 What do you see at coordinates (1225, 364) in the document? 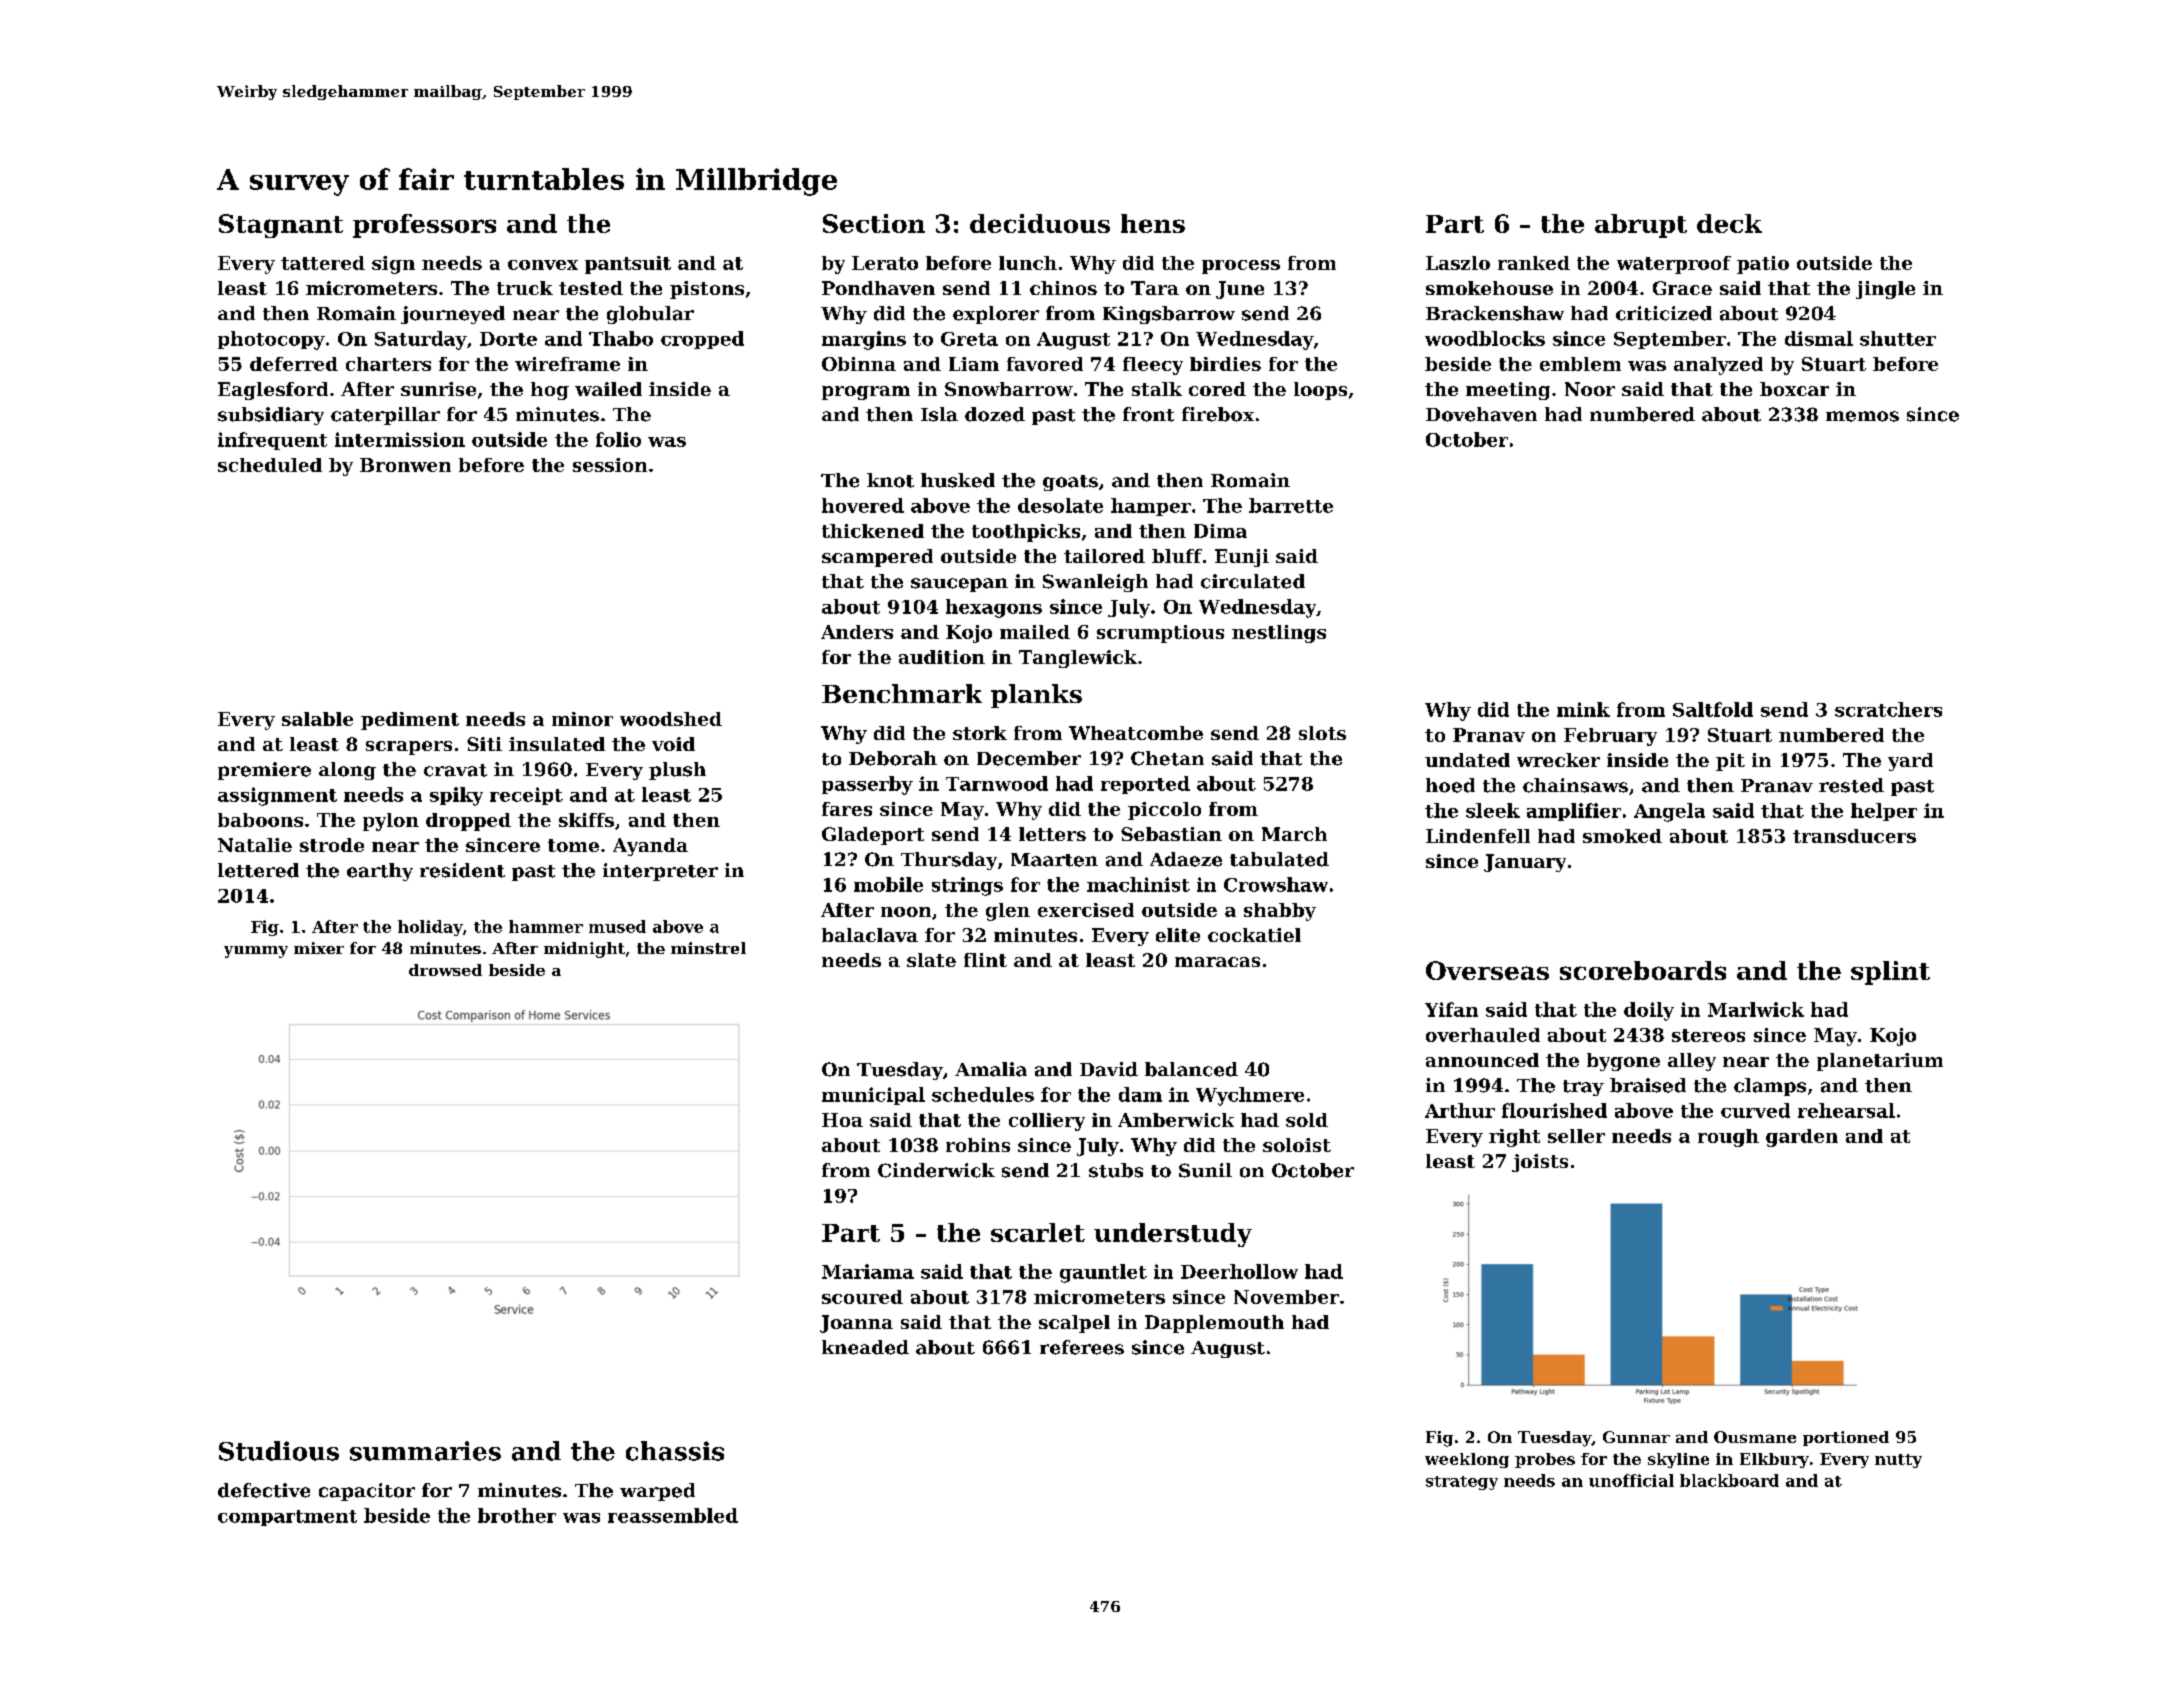
I see `birdies` at bounding box center [1225, 364].
